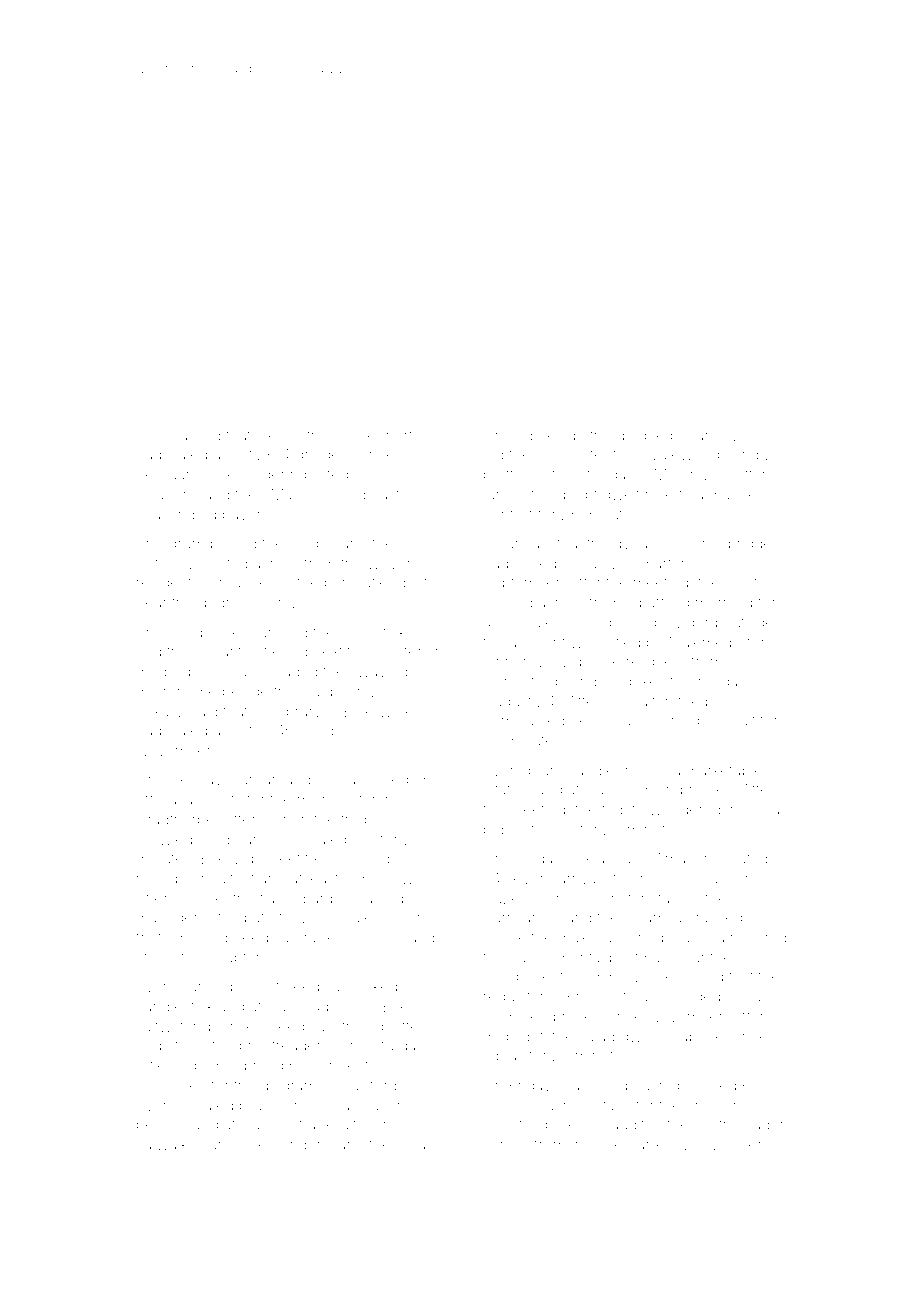  Describe the element at coordinates (378, 711) in the screenshot. I see `Elderwick` at that location.
